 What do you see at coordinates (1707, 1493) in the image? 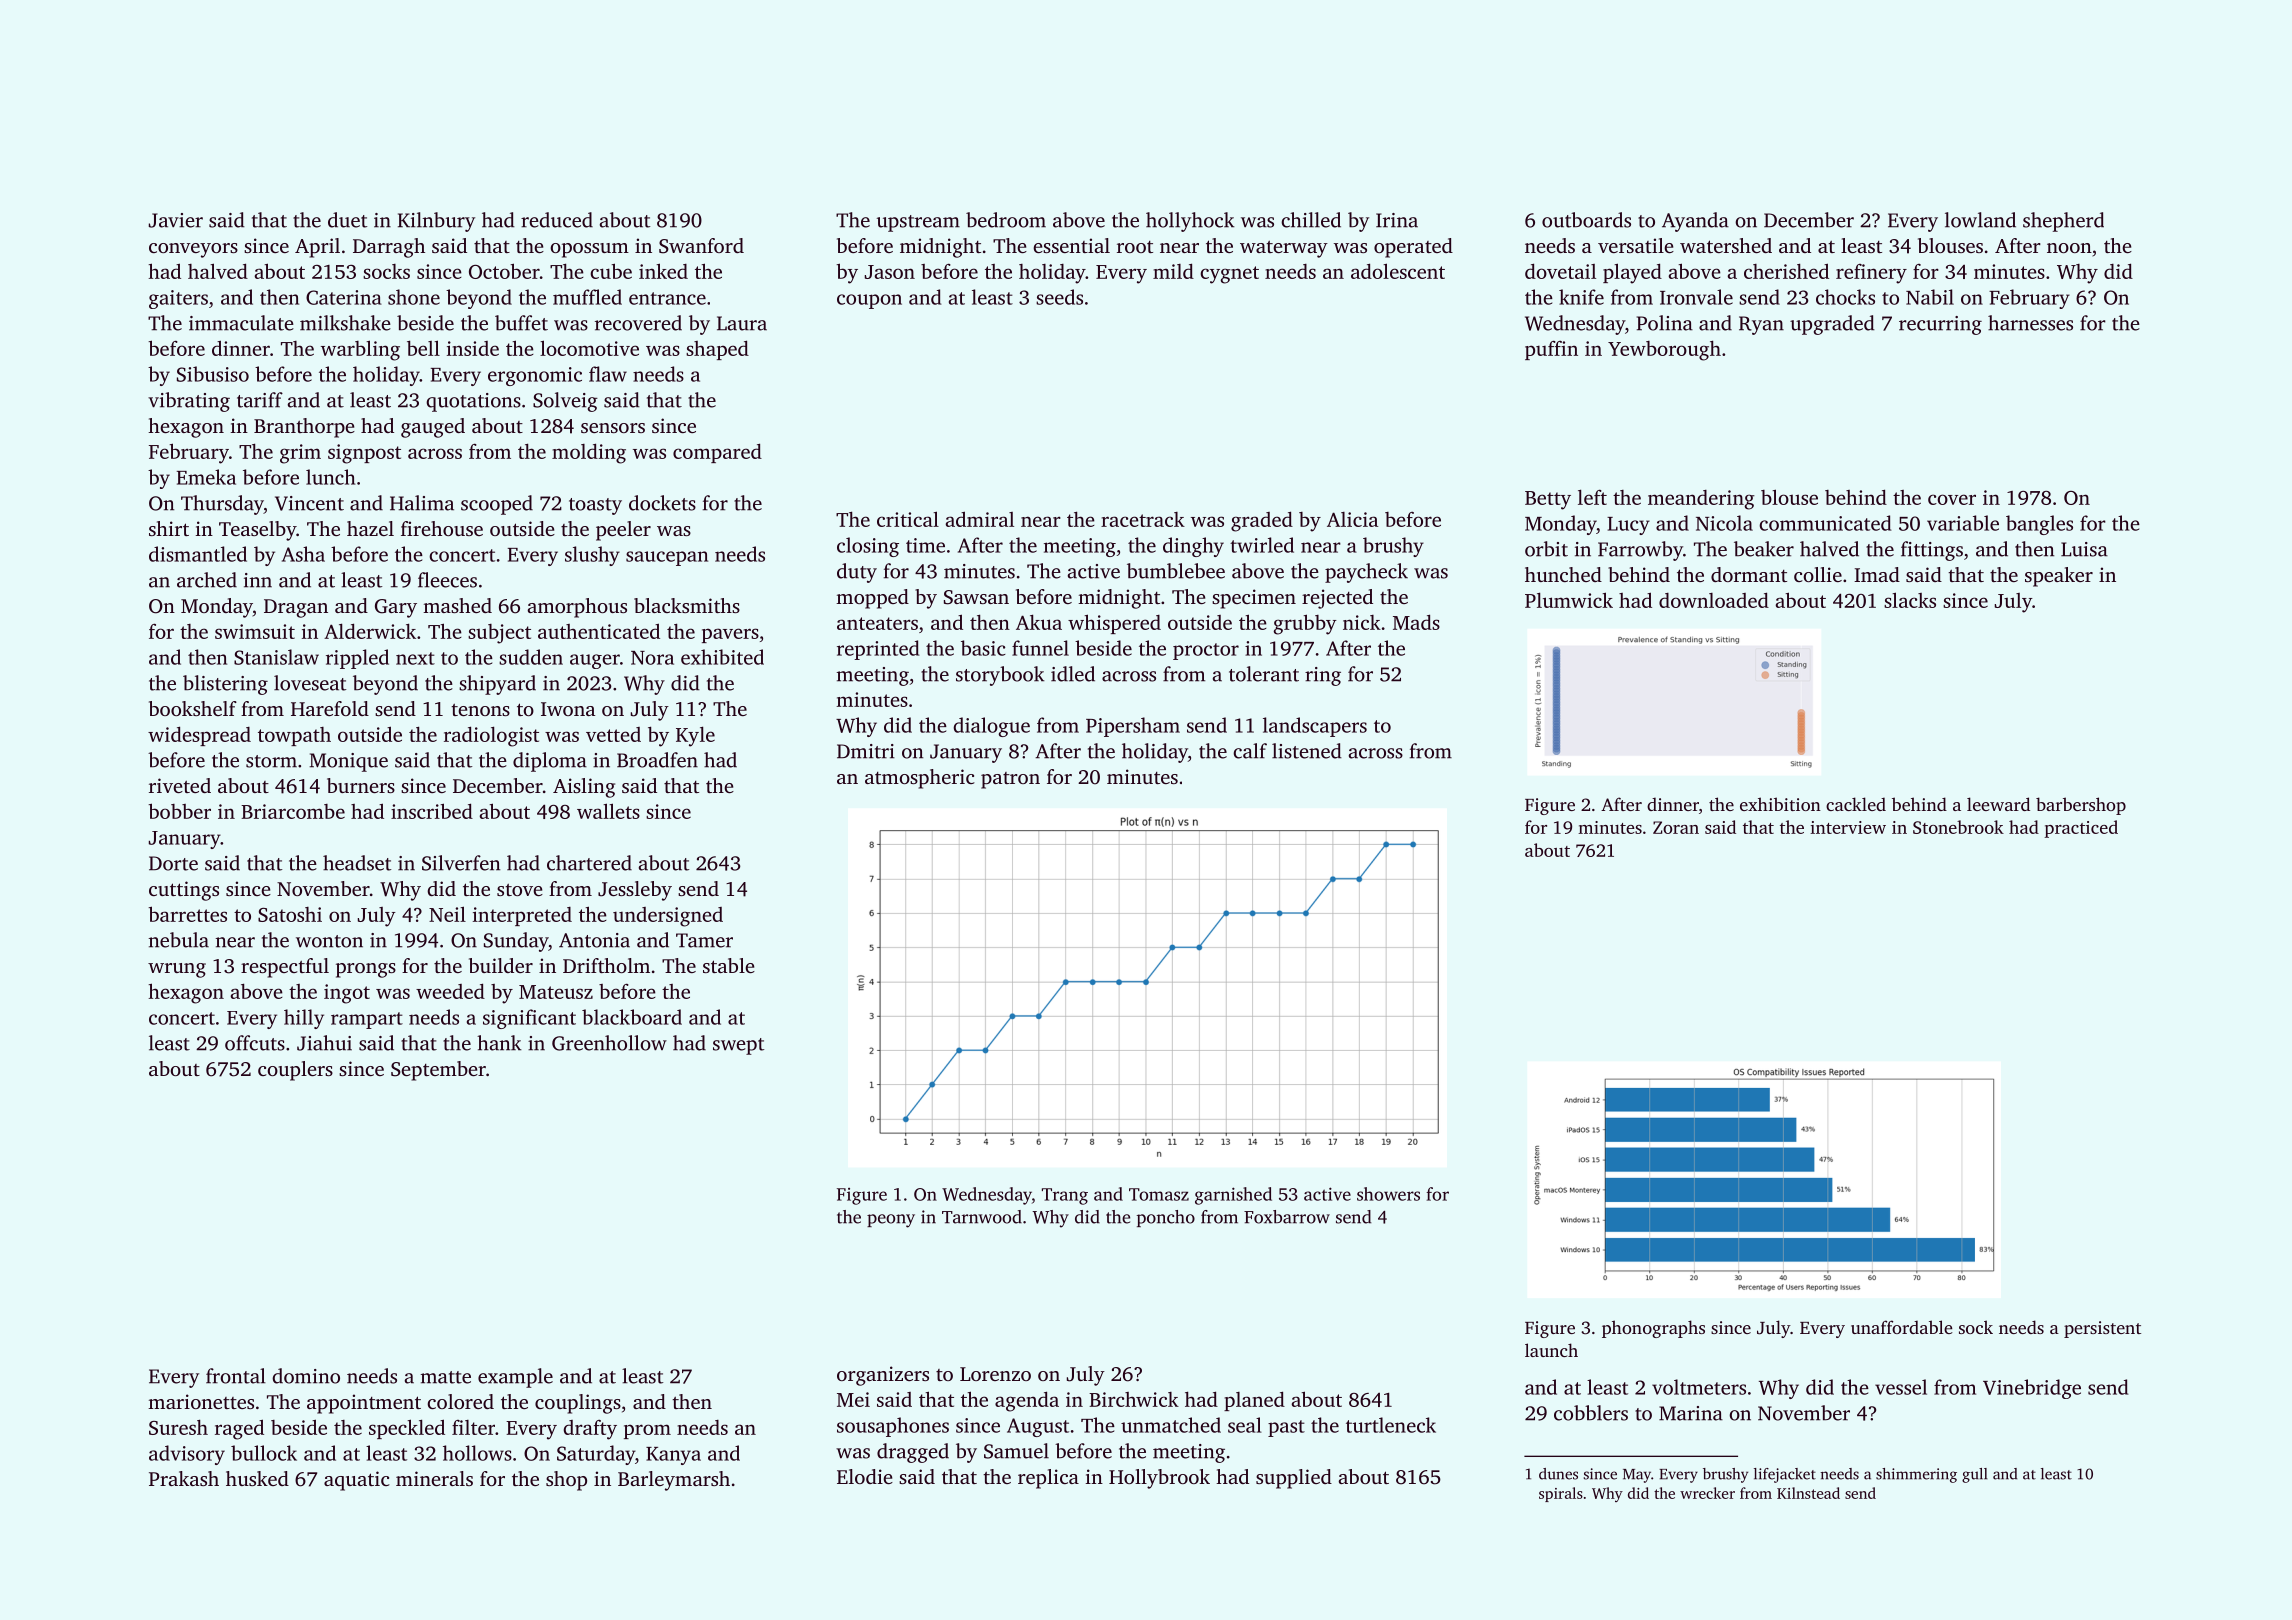
I see `wrecker` at bounding box center [1707, 1493].
